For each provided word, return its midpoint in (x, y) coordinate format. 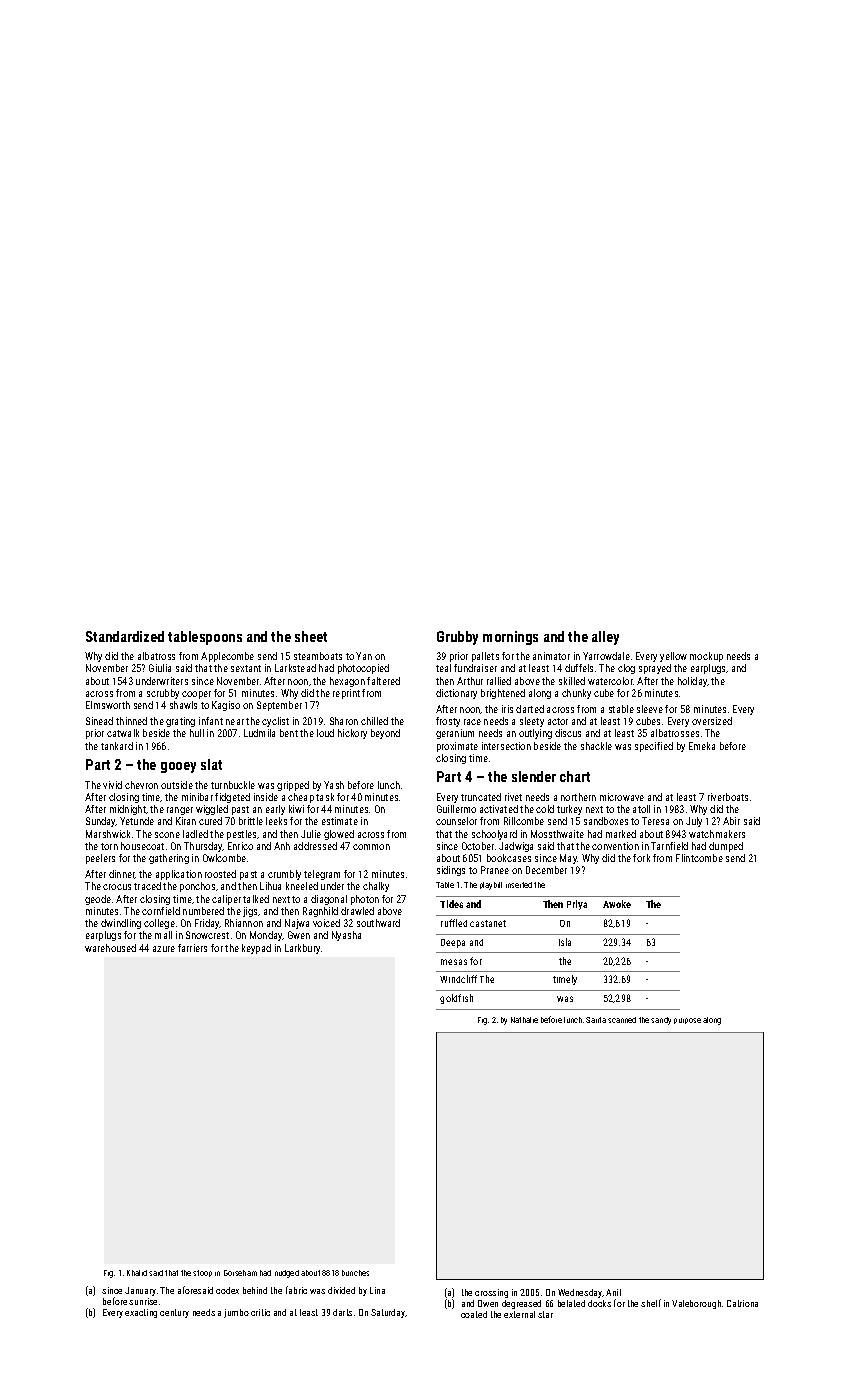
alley (605, 638)
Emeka (702, 746)
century (174, 1313)
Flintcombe (699, 858)
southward (378, 923)
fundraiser (475, 668)
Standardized (125, 636)
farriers (192, 948)
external (519, 1314)
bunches (355, 1273)
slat (211, 764)
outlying (535, 734)
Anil (613, 1292)
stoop (202, 1273)
